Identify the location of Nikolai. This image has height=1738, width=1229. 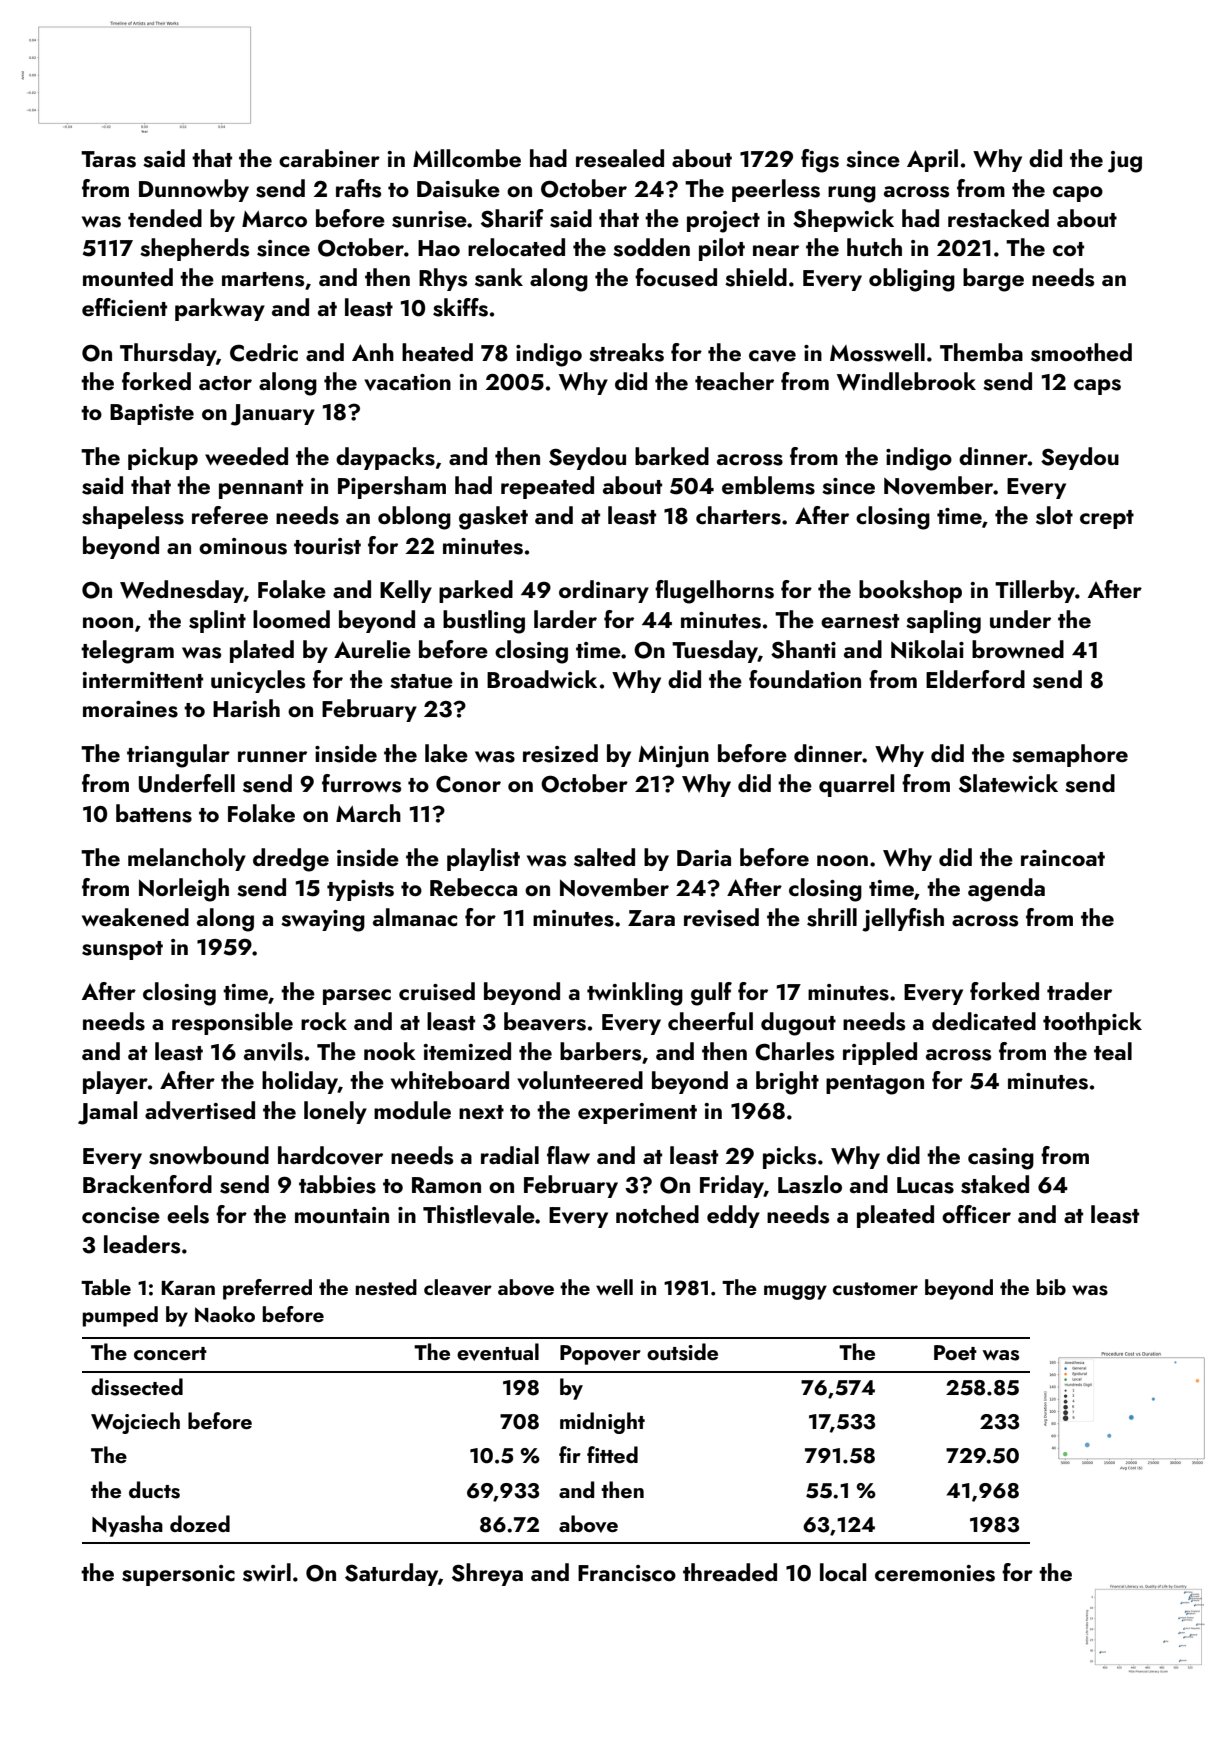
(927, 649).
